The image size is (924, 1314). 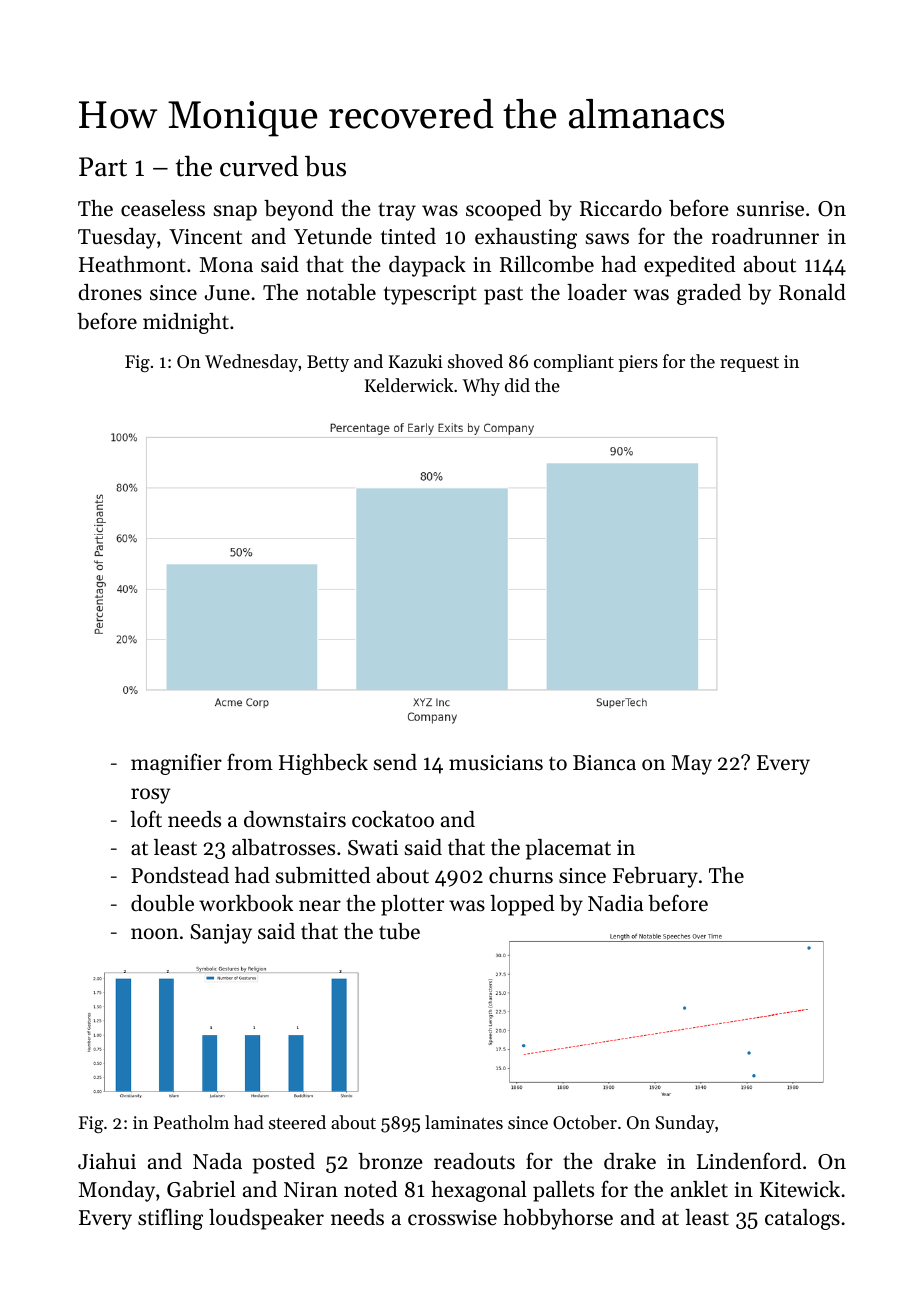 What do you see at coordinates (568, 849) in the document?
I see `placemat` at bounding box center [568, 849].
